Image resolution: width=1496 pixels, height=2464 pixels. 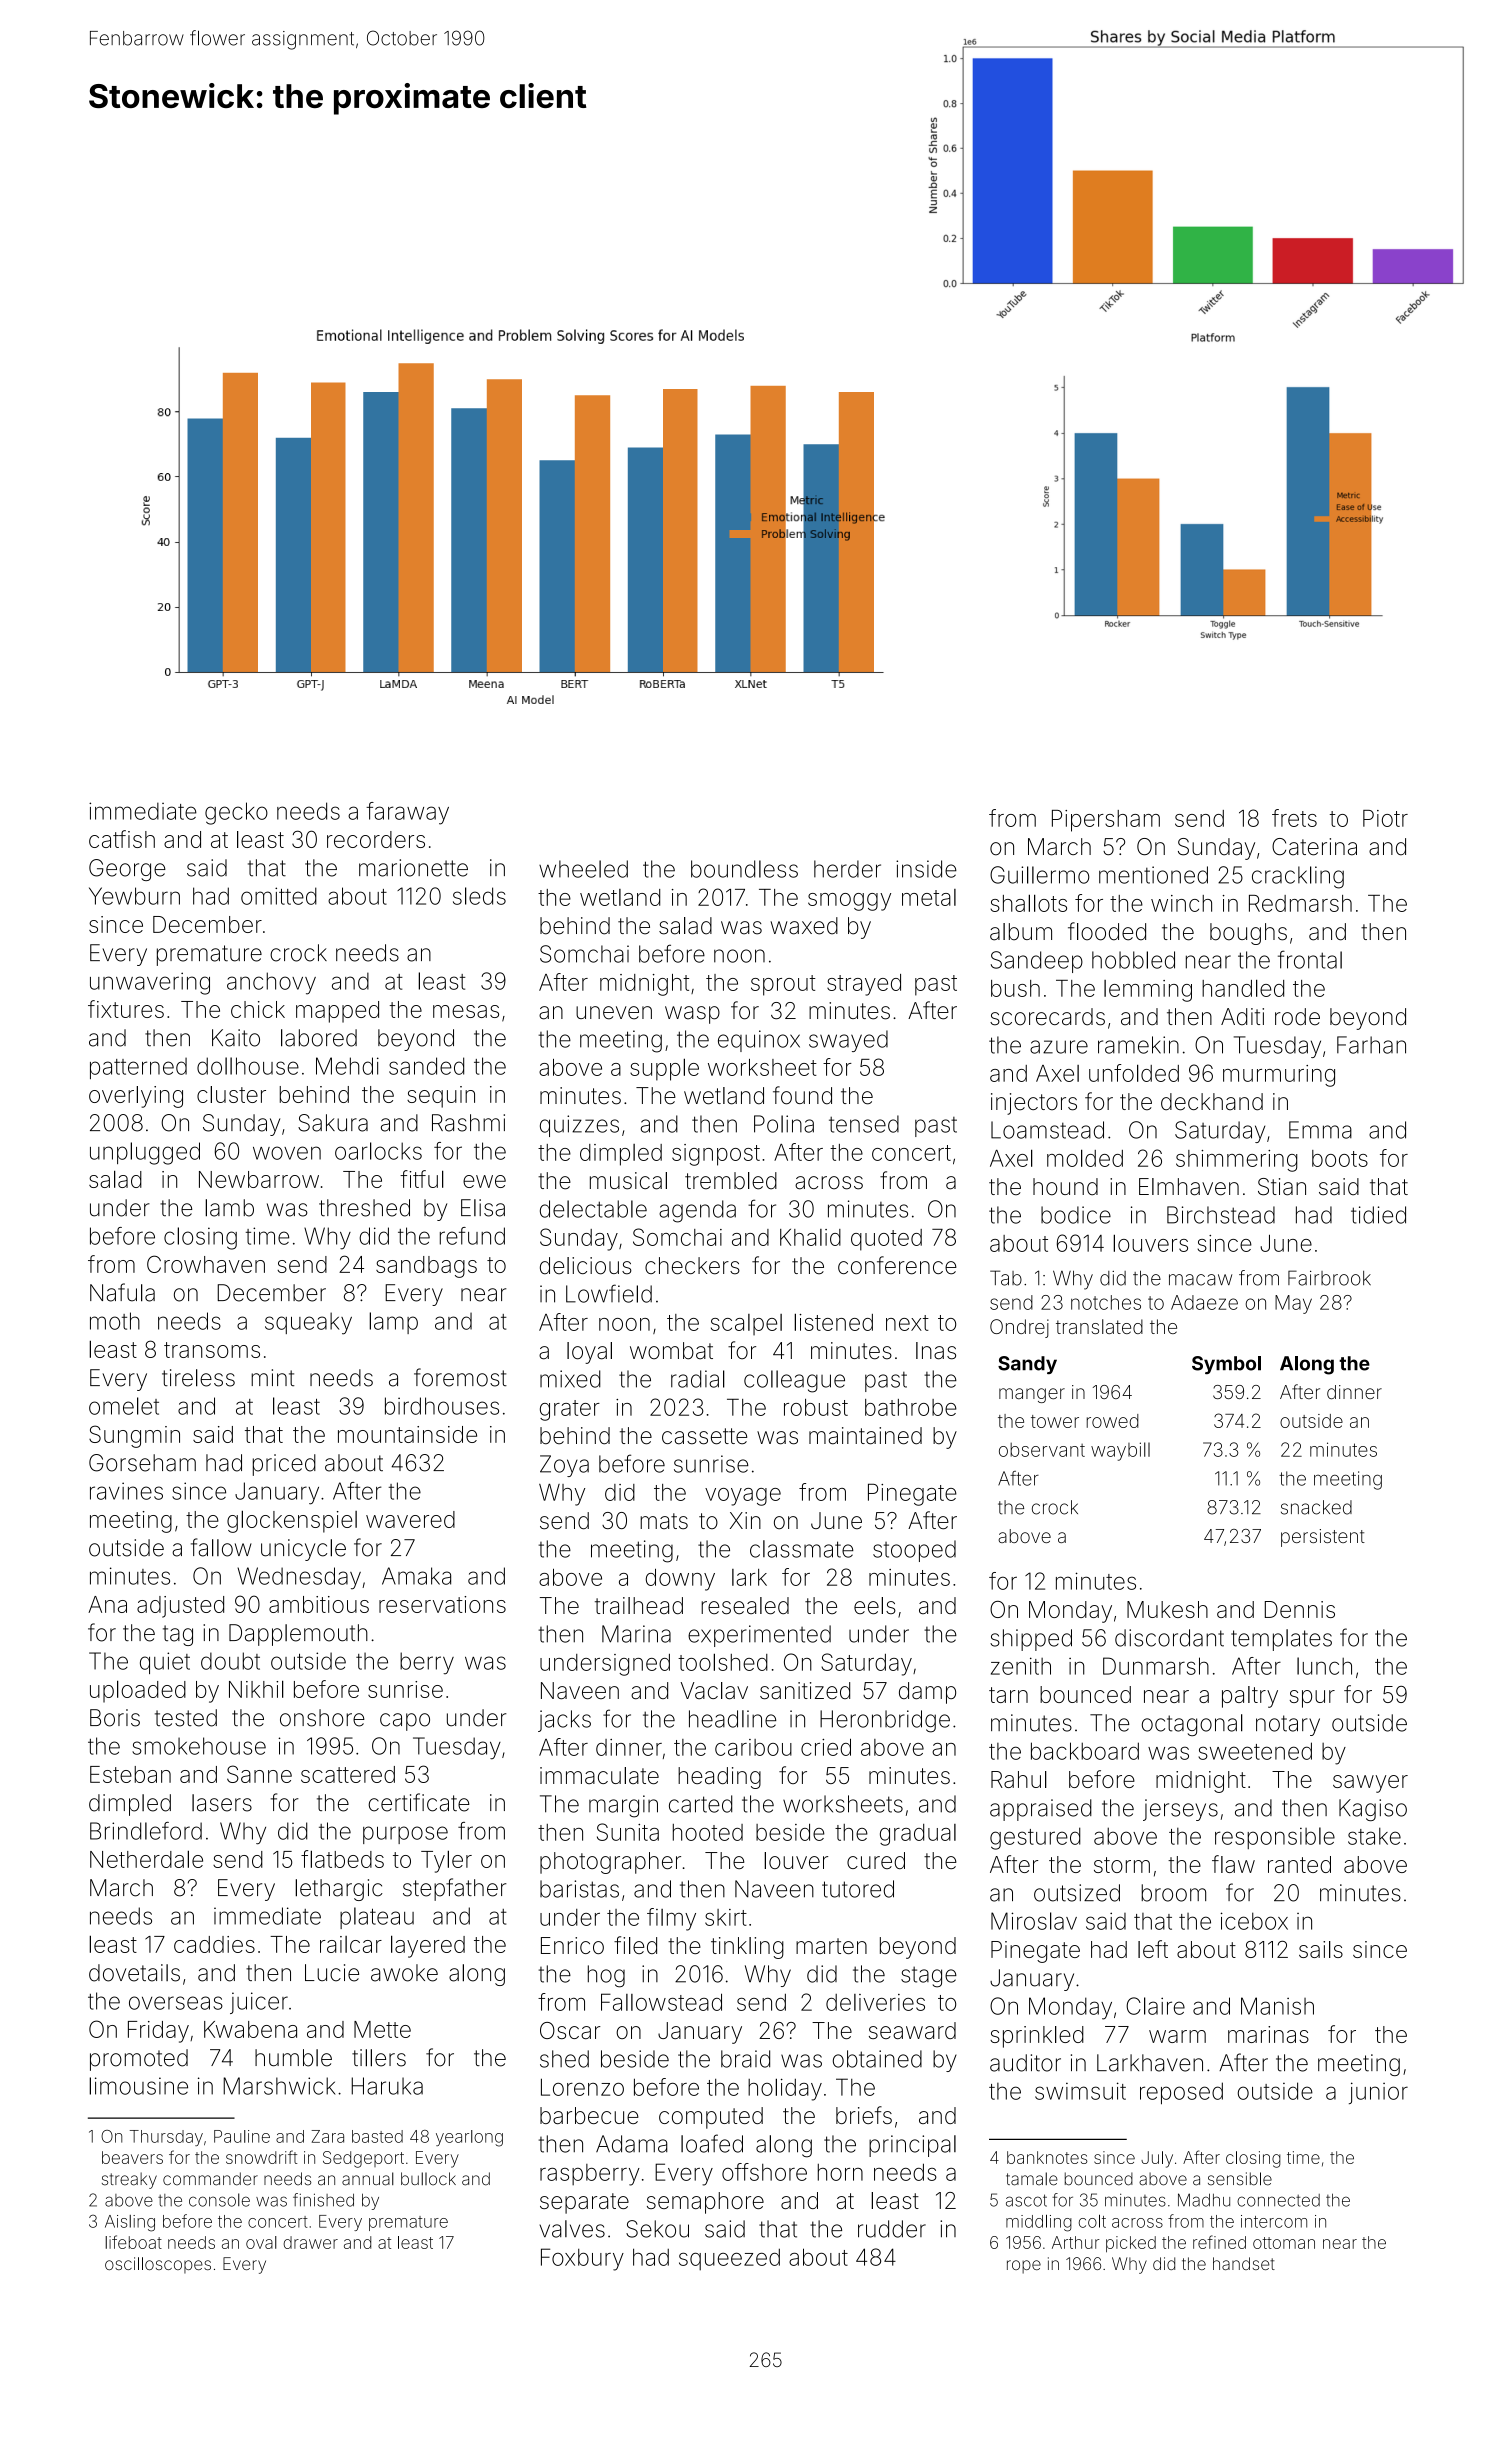 What do you see at coordinates (407, 813) in the document?
I see `faraway` at bounding box center [407, 813].
